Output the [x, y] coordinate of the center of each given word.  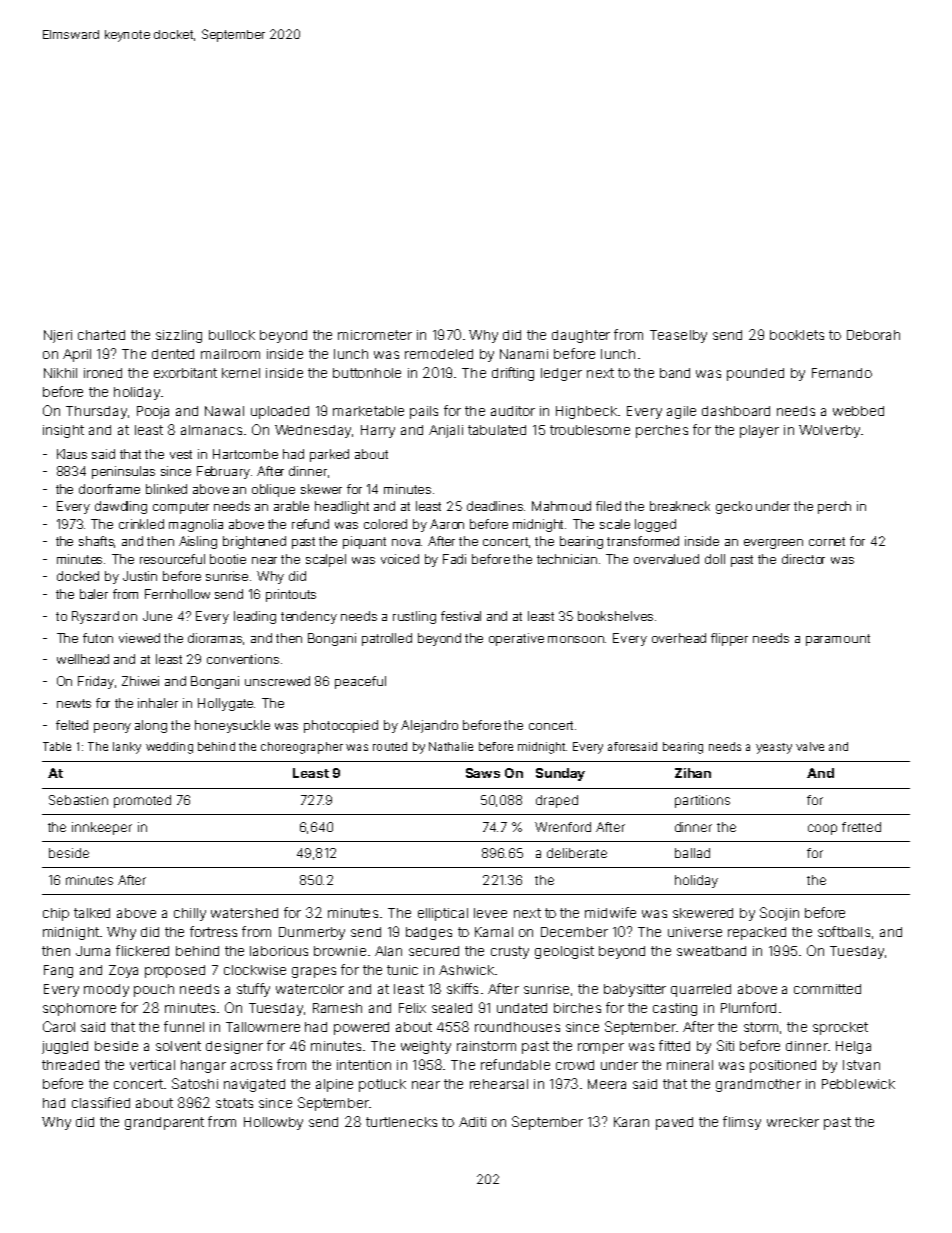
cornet [827, 541]
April [77, 355]
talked [92, 913]
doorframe [109, 489]
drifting [513, 374]
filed [608, 506]
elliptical [443, 914]
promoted [142, 801]
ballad [692, 853]
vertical [152, 1065]
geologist [564, 952]
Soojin [779, 914]
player [759, 431]
